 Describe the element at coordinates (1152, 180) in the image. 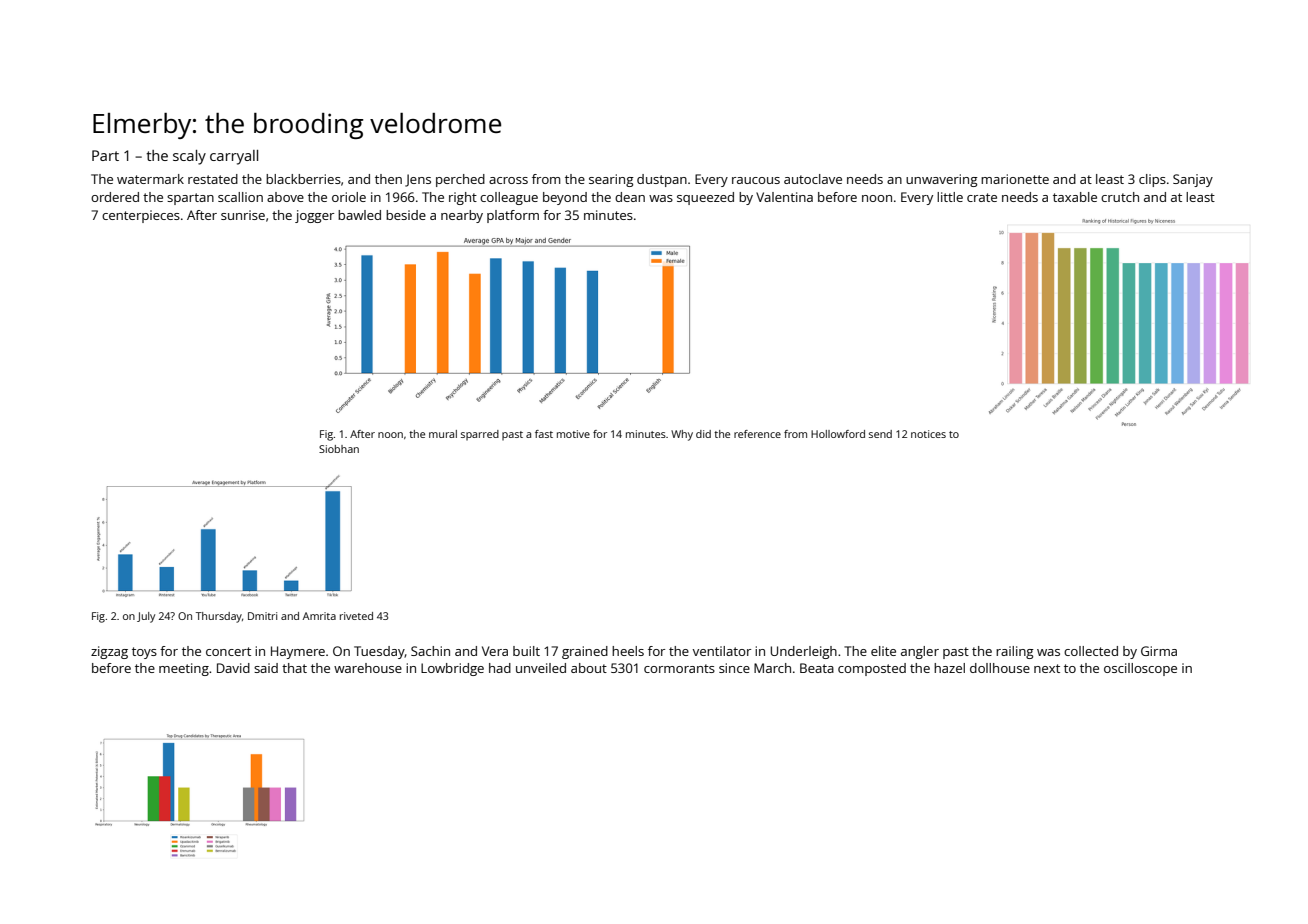

I see `clips` at that location.
